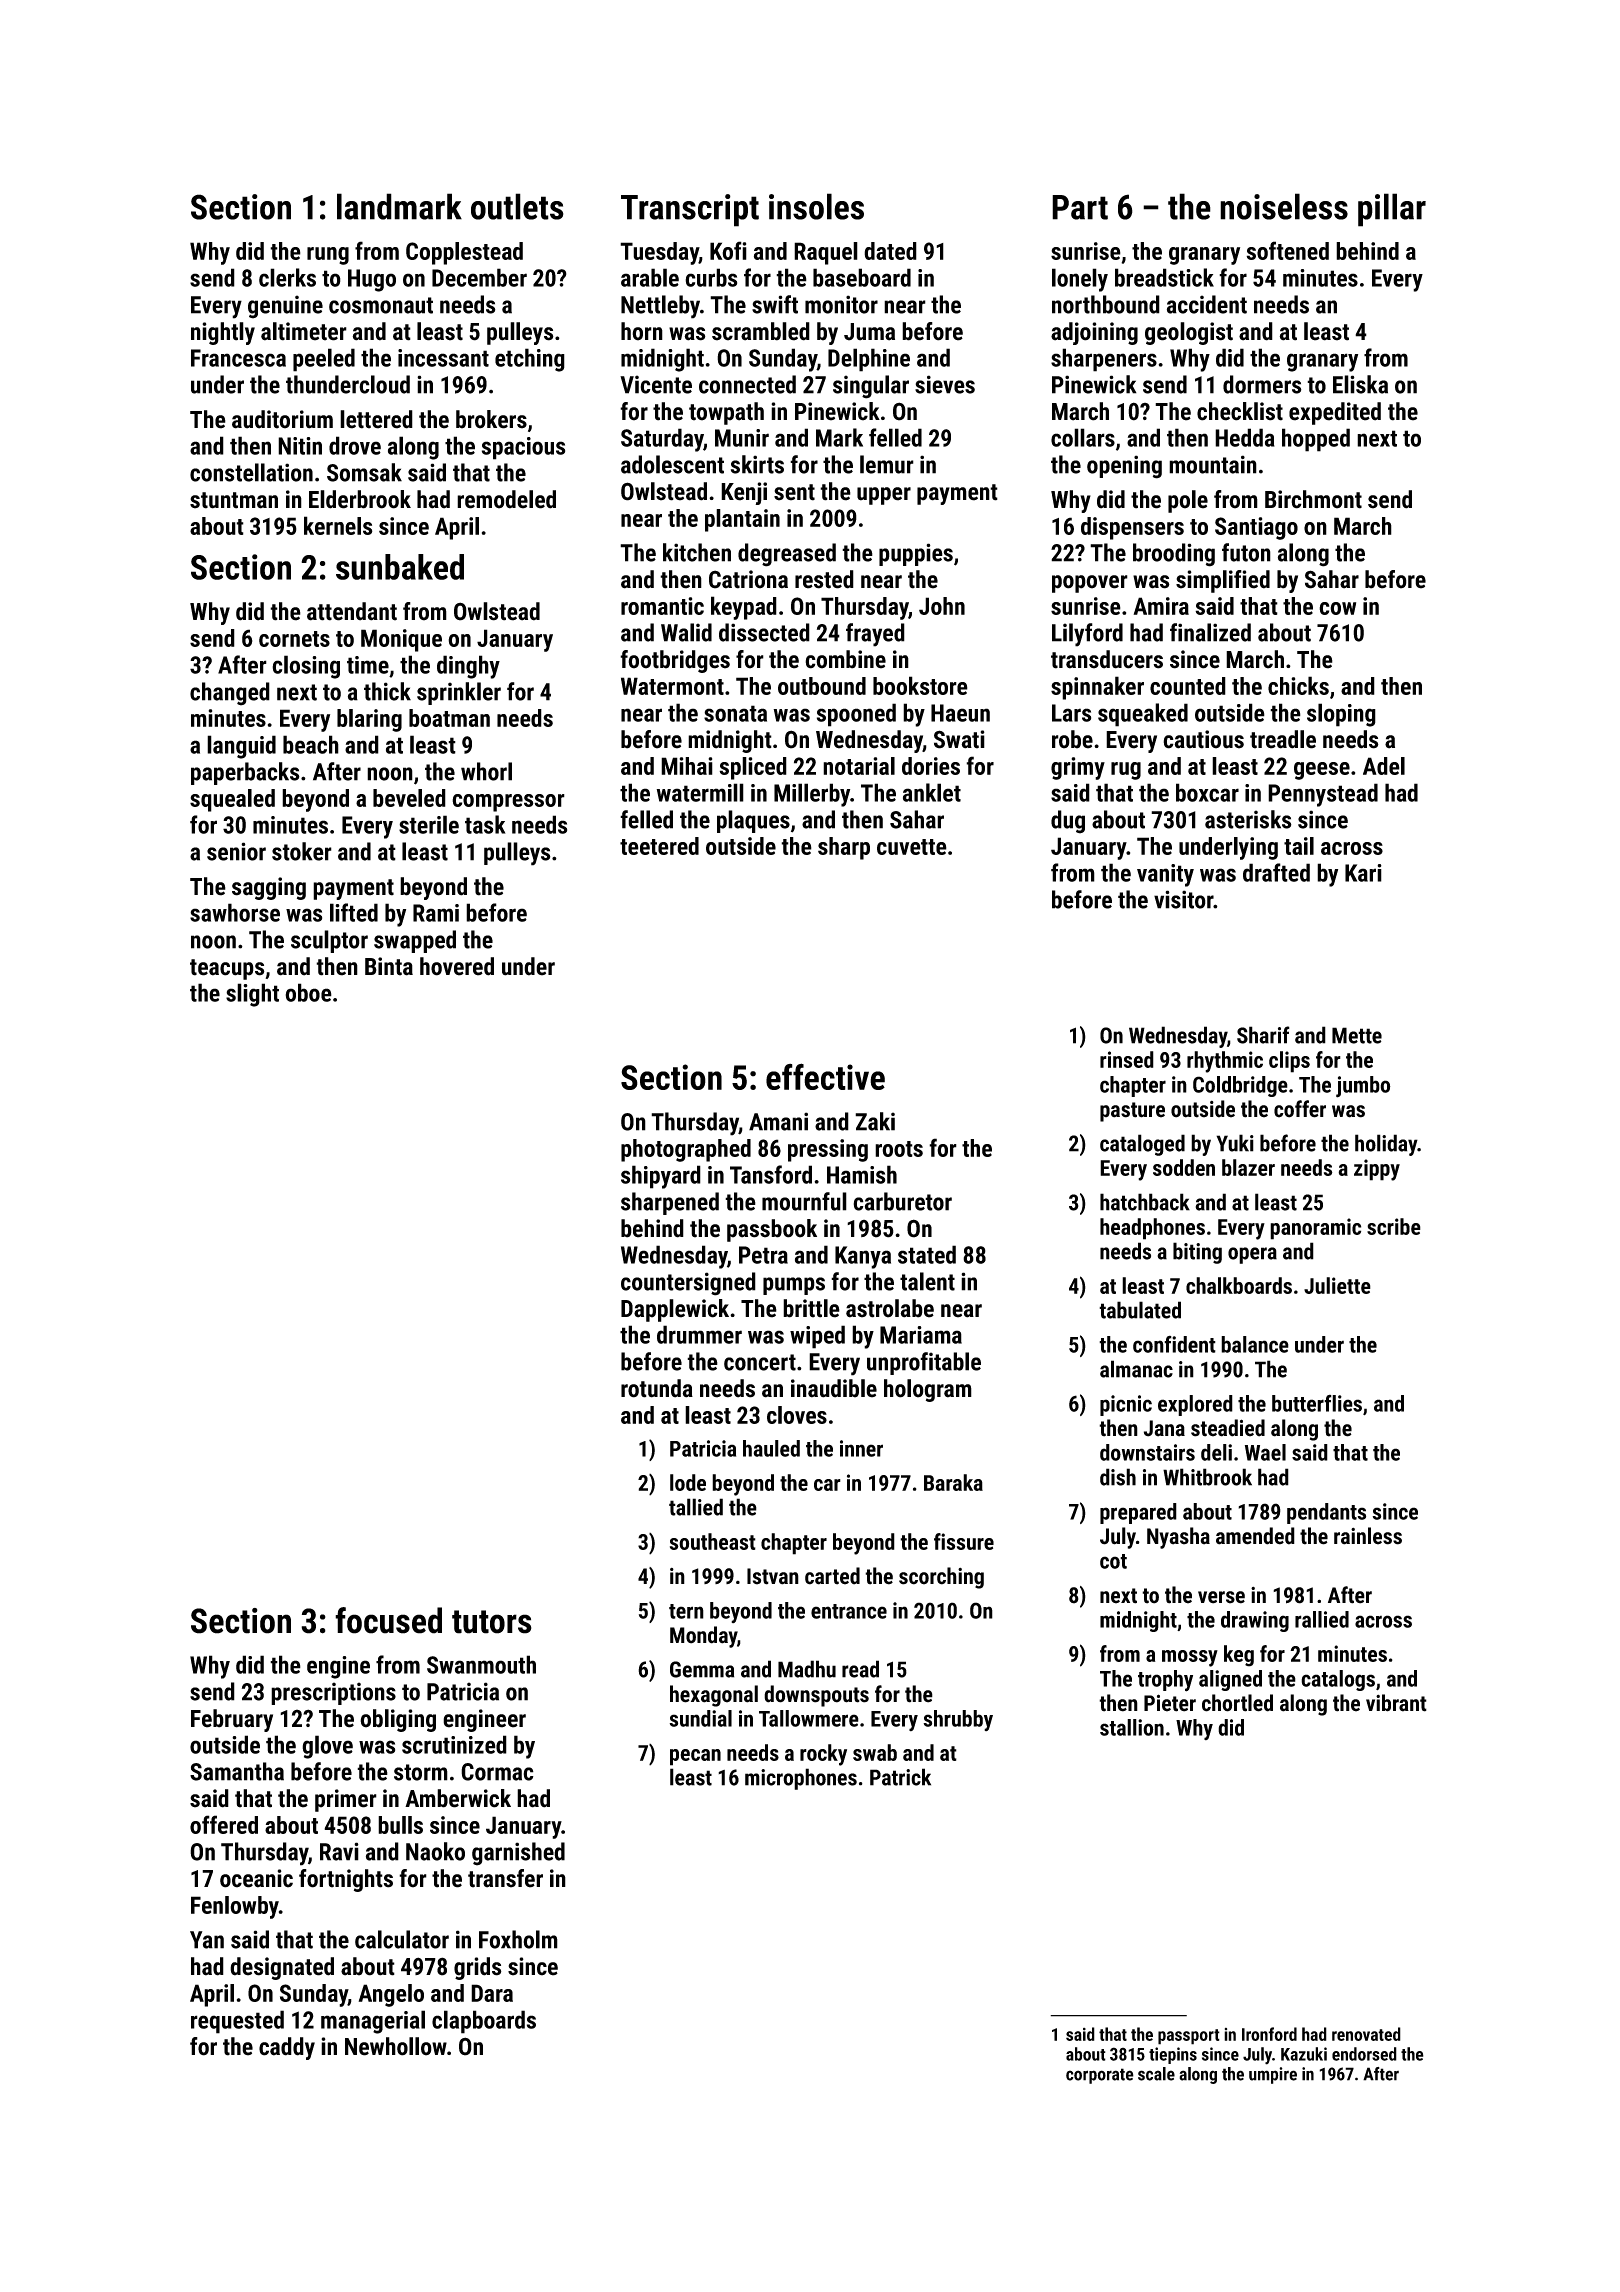  What do you see at coordinates (816, 206) in the screenshot?
I see `insoles` at bounding box center [816, 206].
